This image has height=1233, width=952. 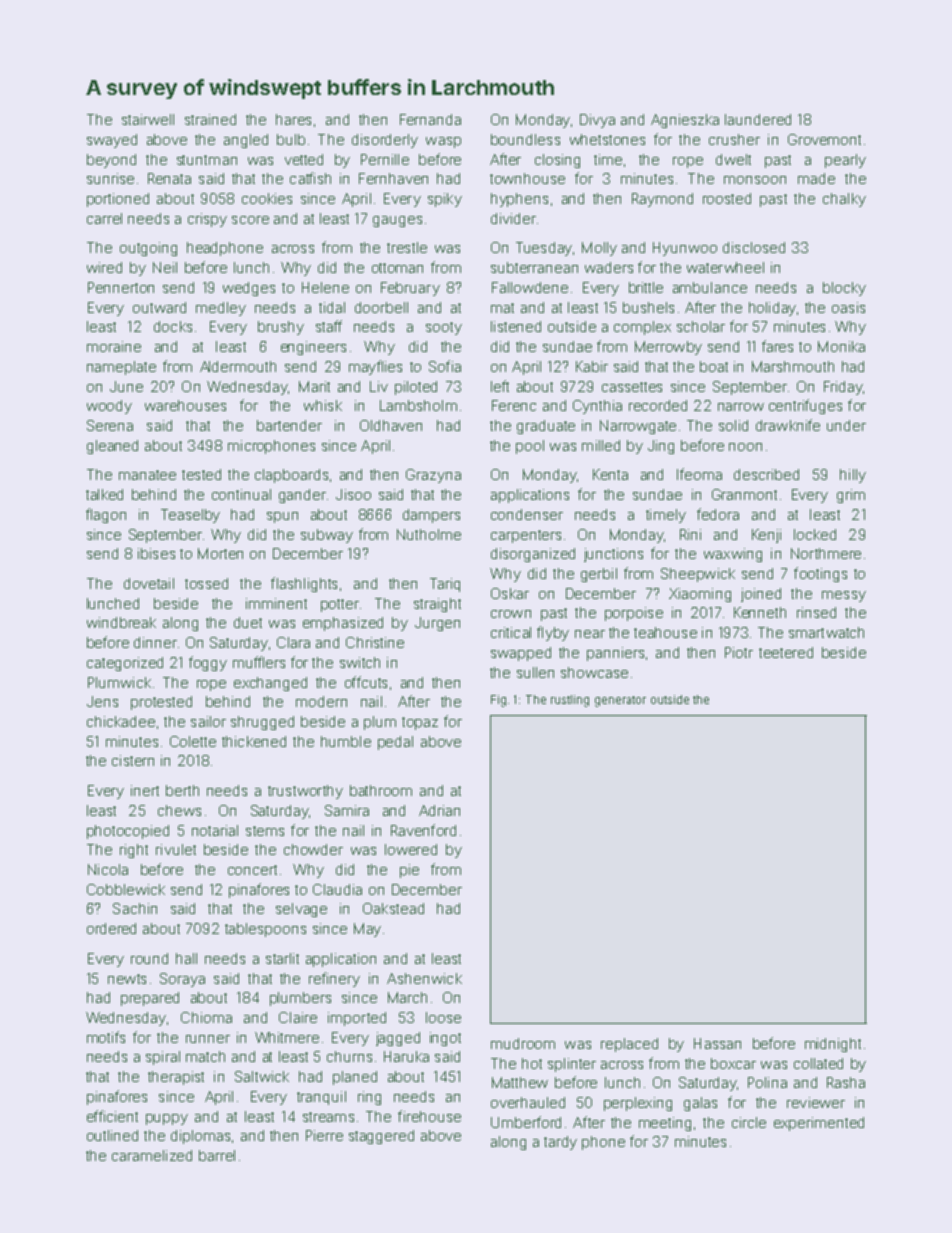 I want to click on Piotr, so click(x=739, y=652).
